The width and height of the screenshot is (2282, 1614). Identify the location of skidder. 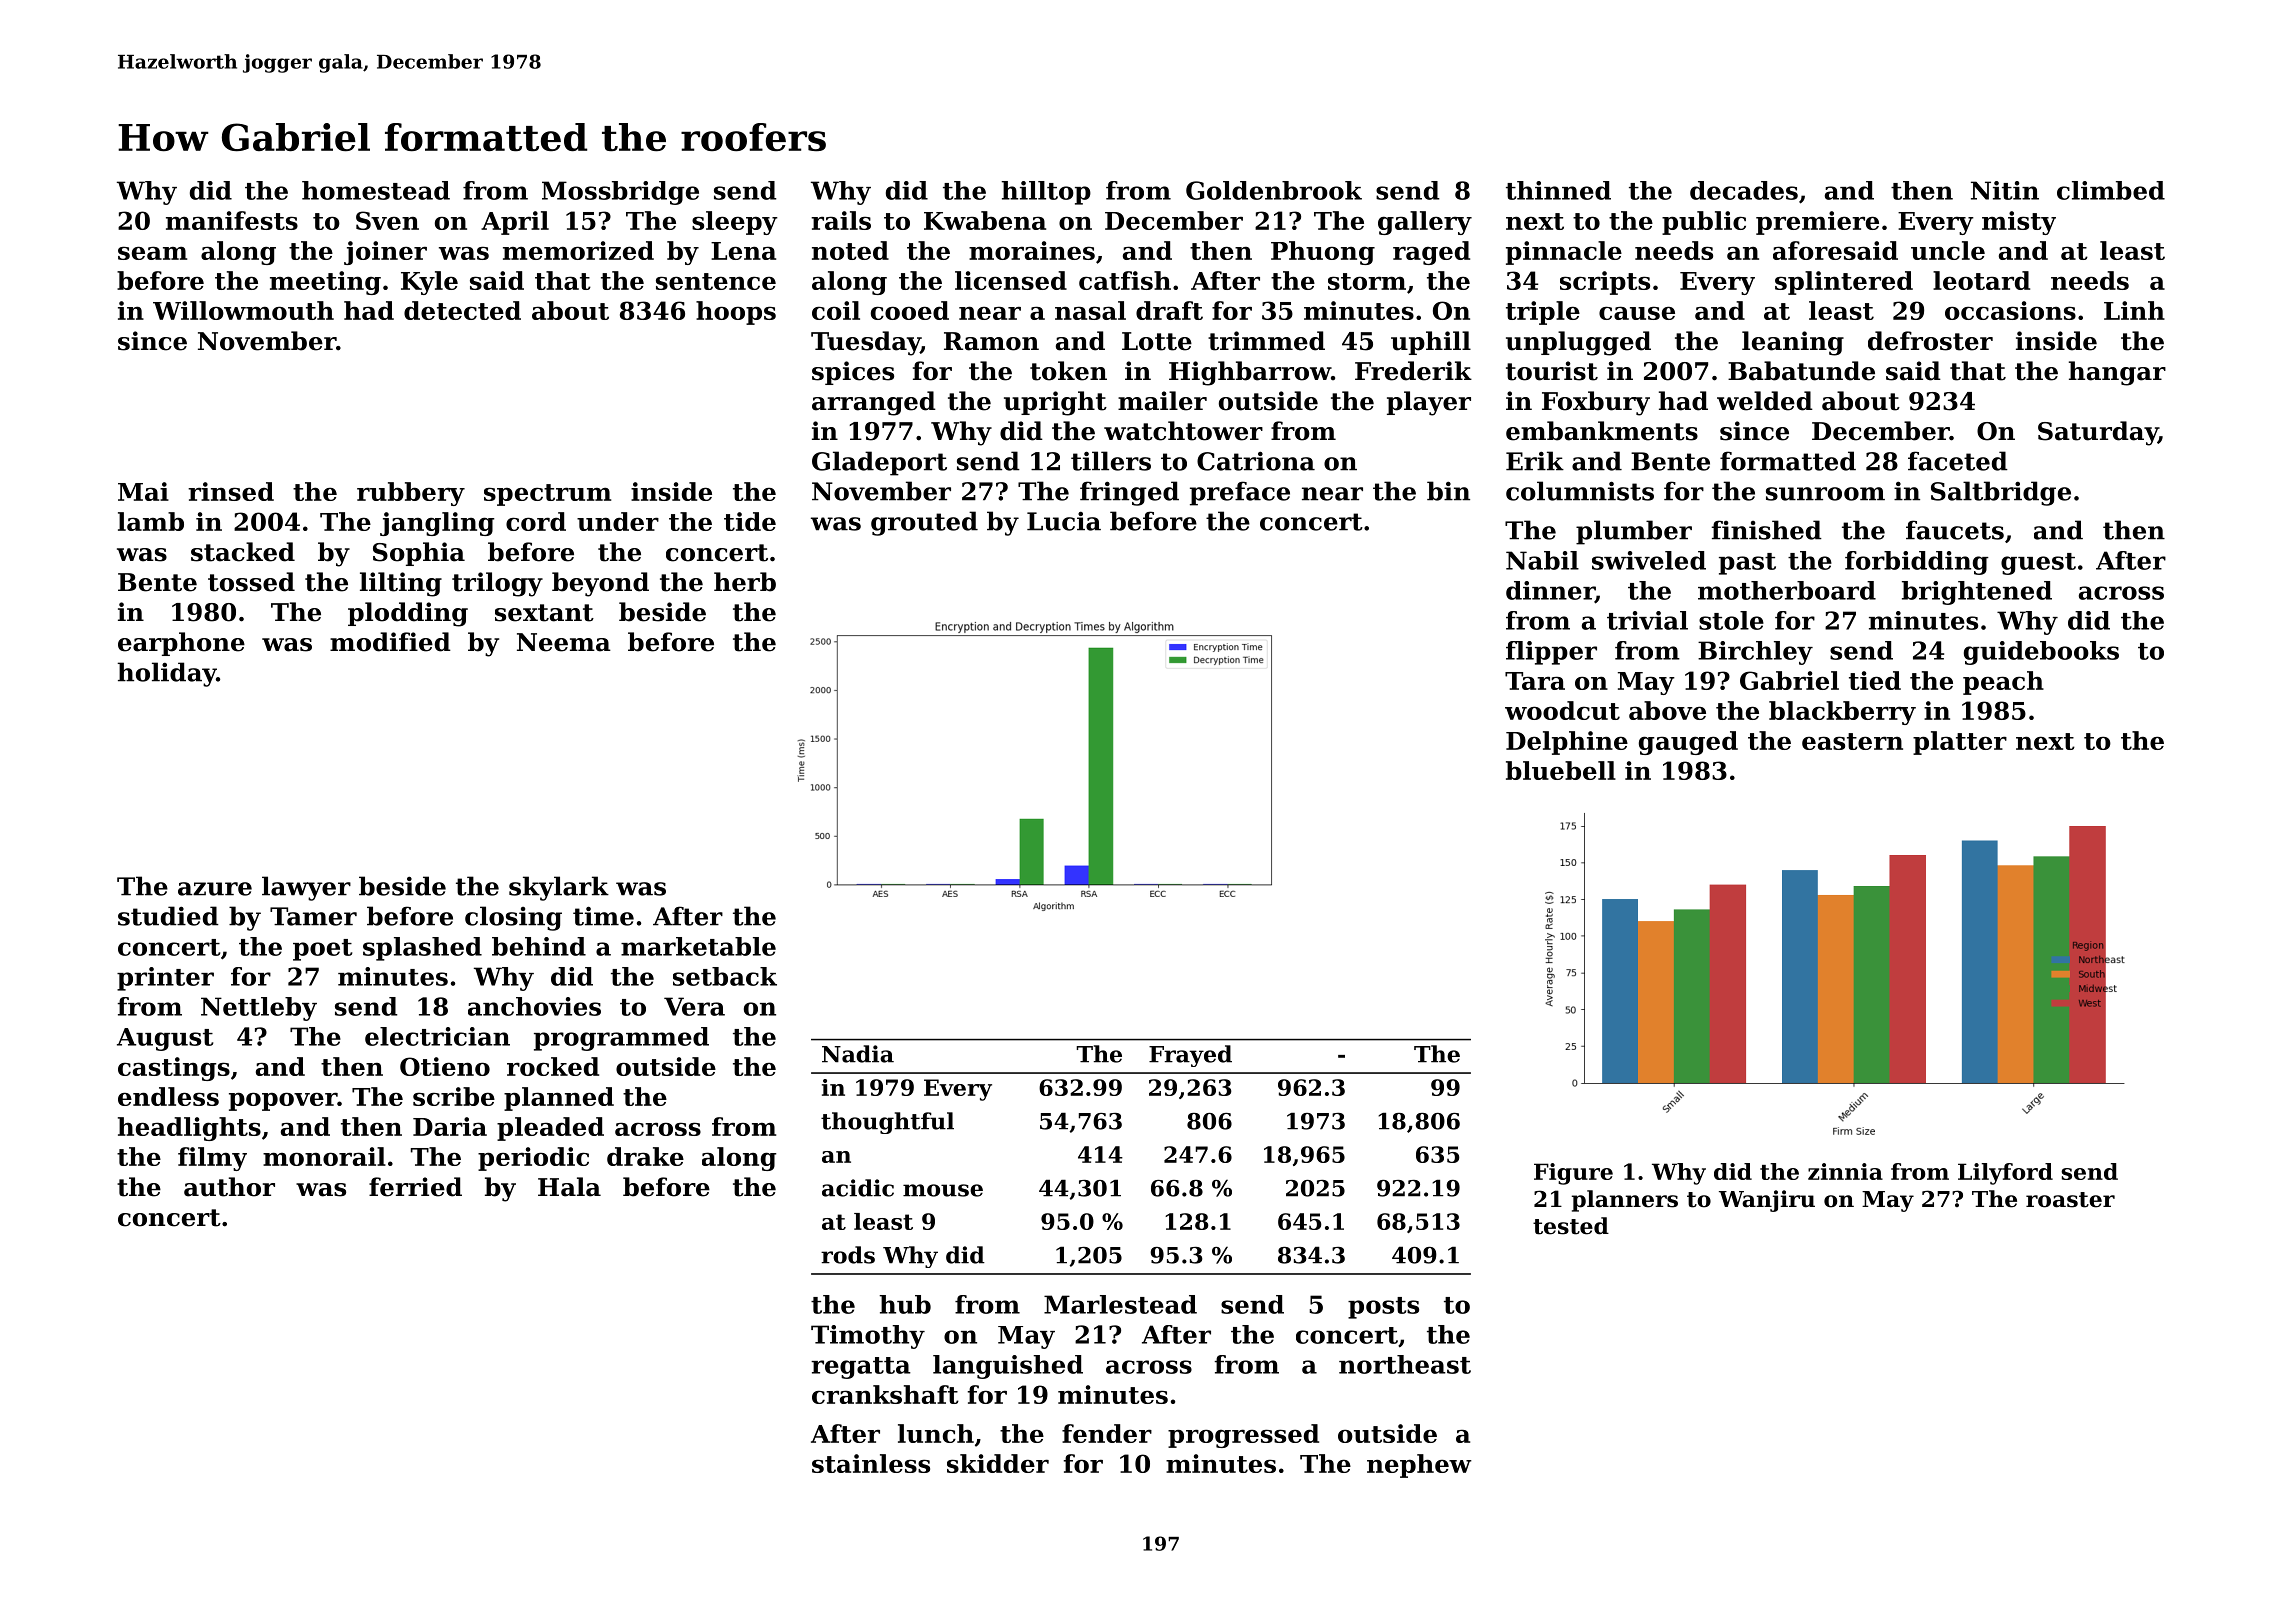
(998, 1463).
